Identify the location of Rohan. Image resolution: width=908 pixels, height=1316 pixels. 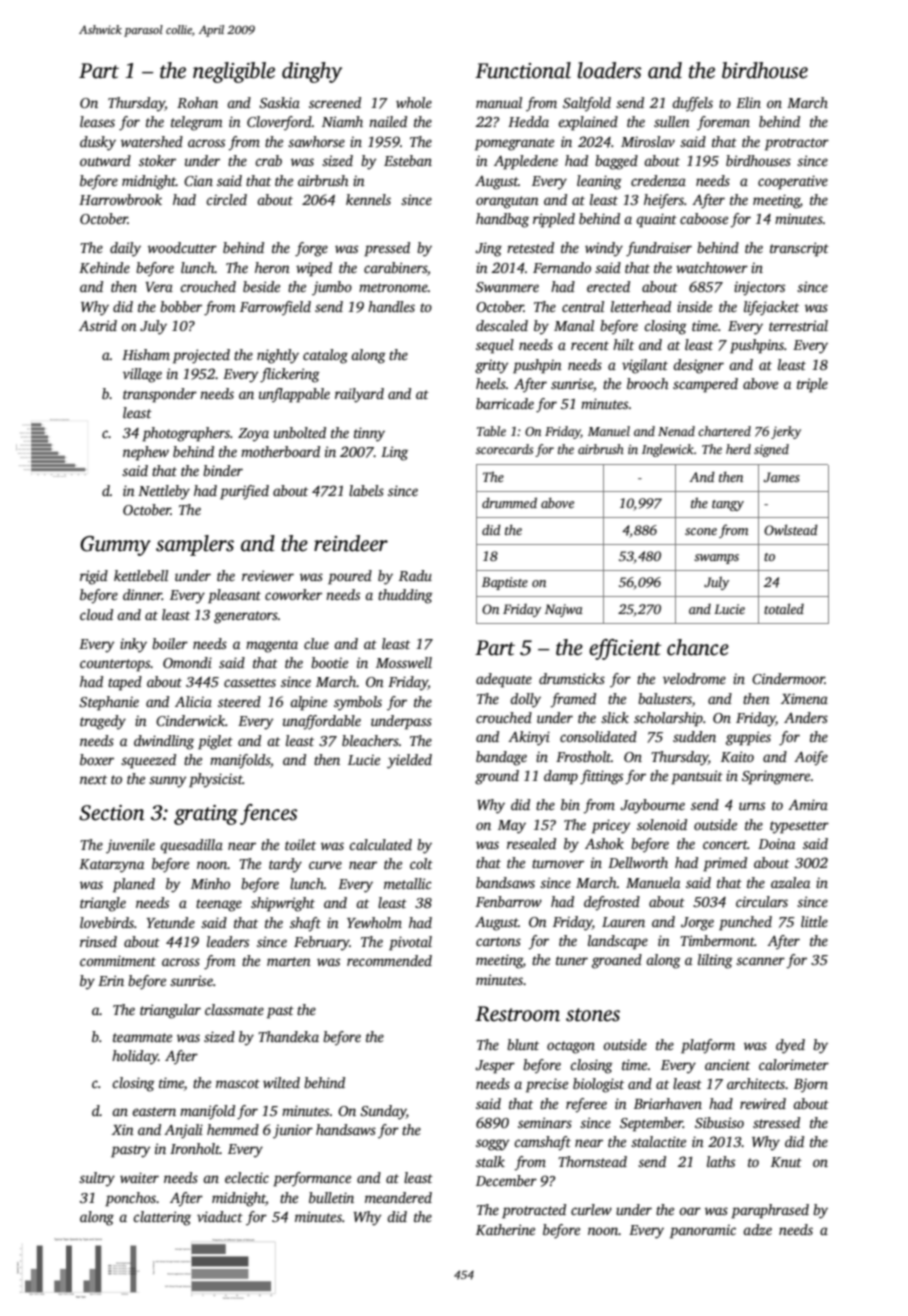
(197, 102).
